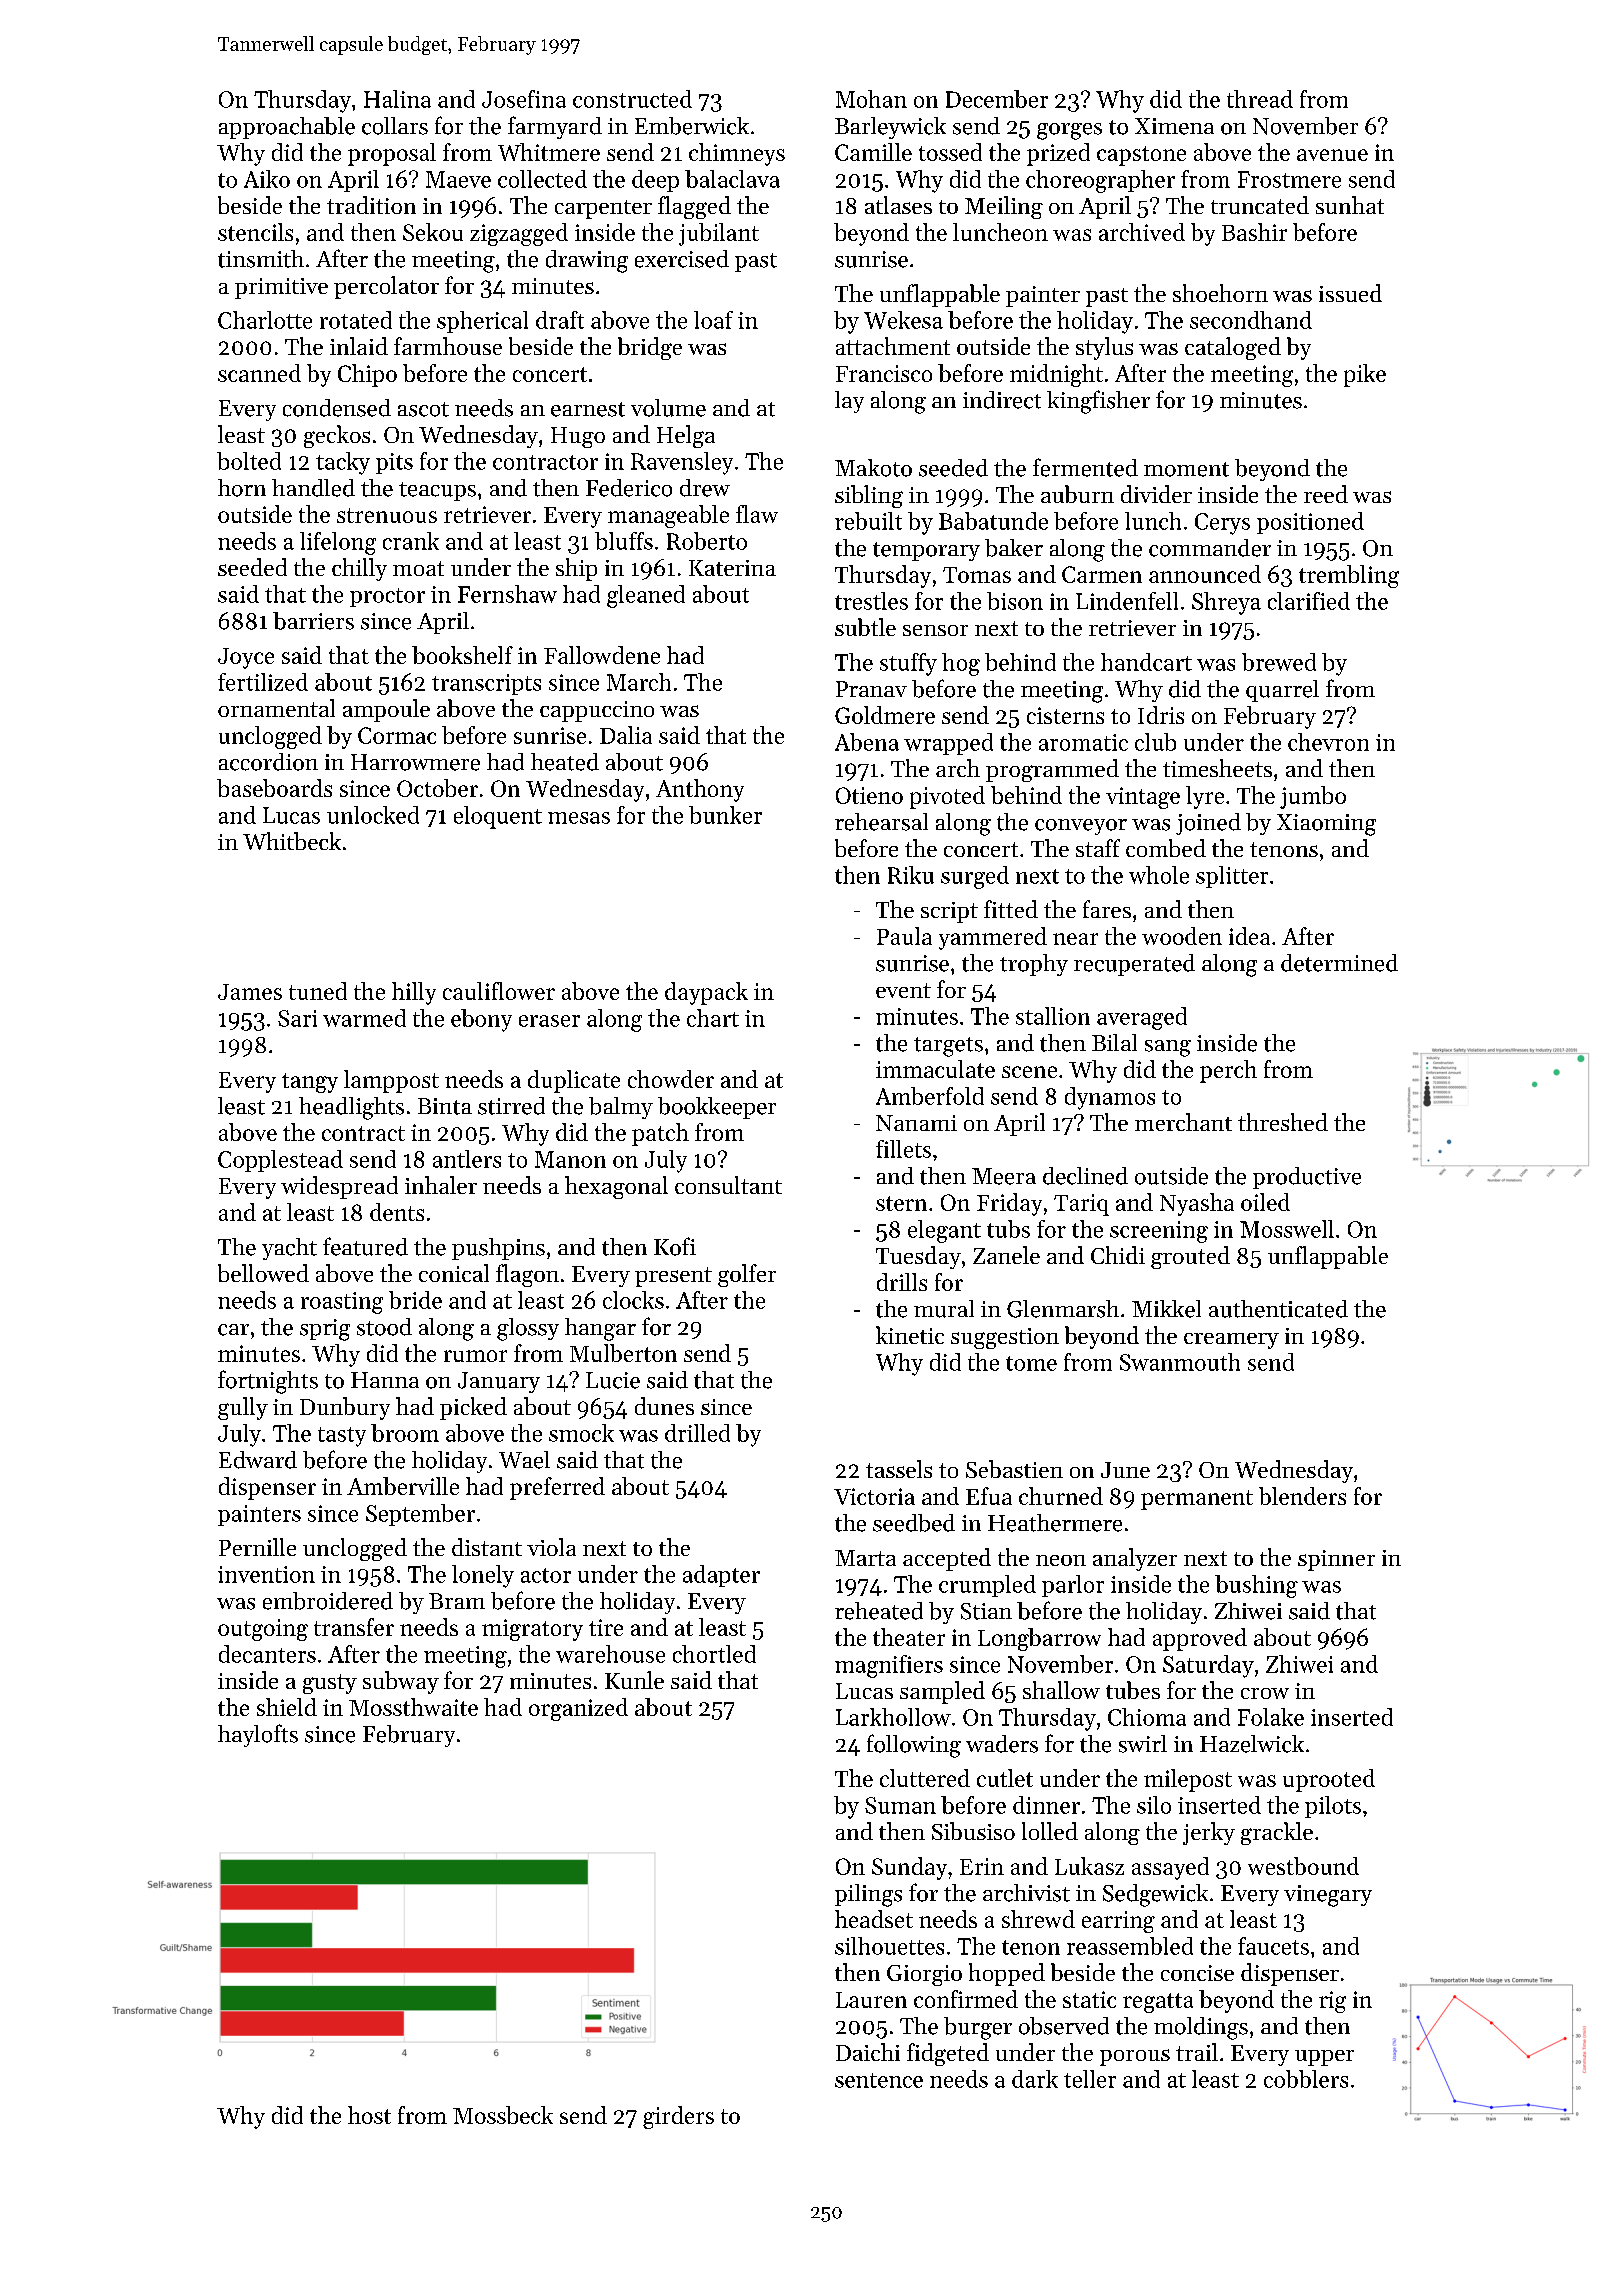 The width and height of the screenshot is (1620, 2292). Describe the element at coordinates (369, 2115) in the screenshot. I see `host` at that location.
